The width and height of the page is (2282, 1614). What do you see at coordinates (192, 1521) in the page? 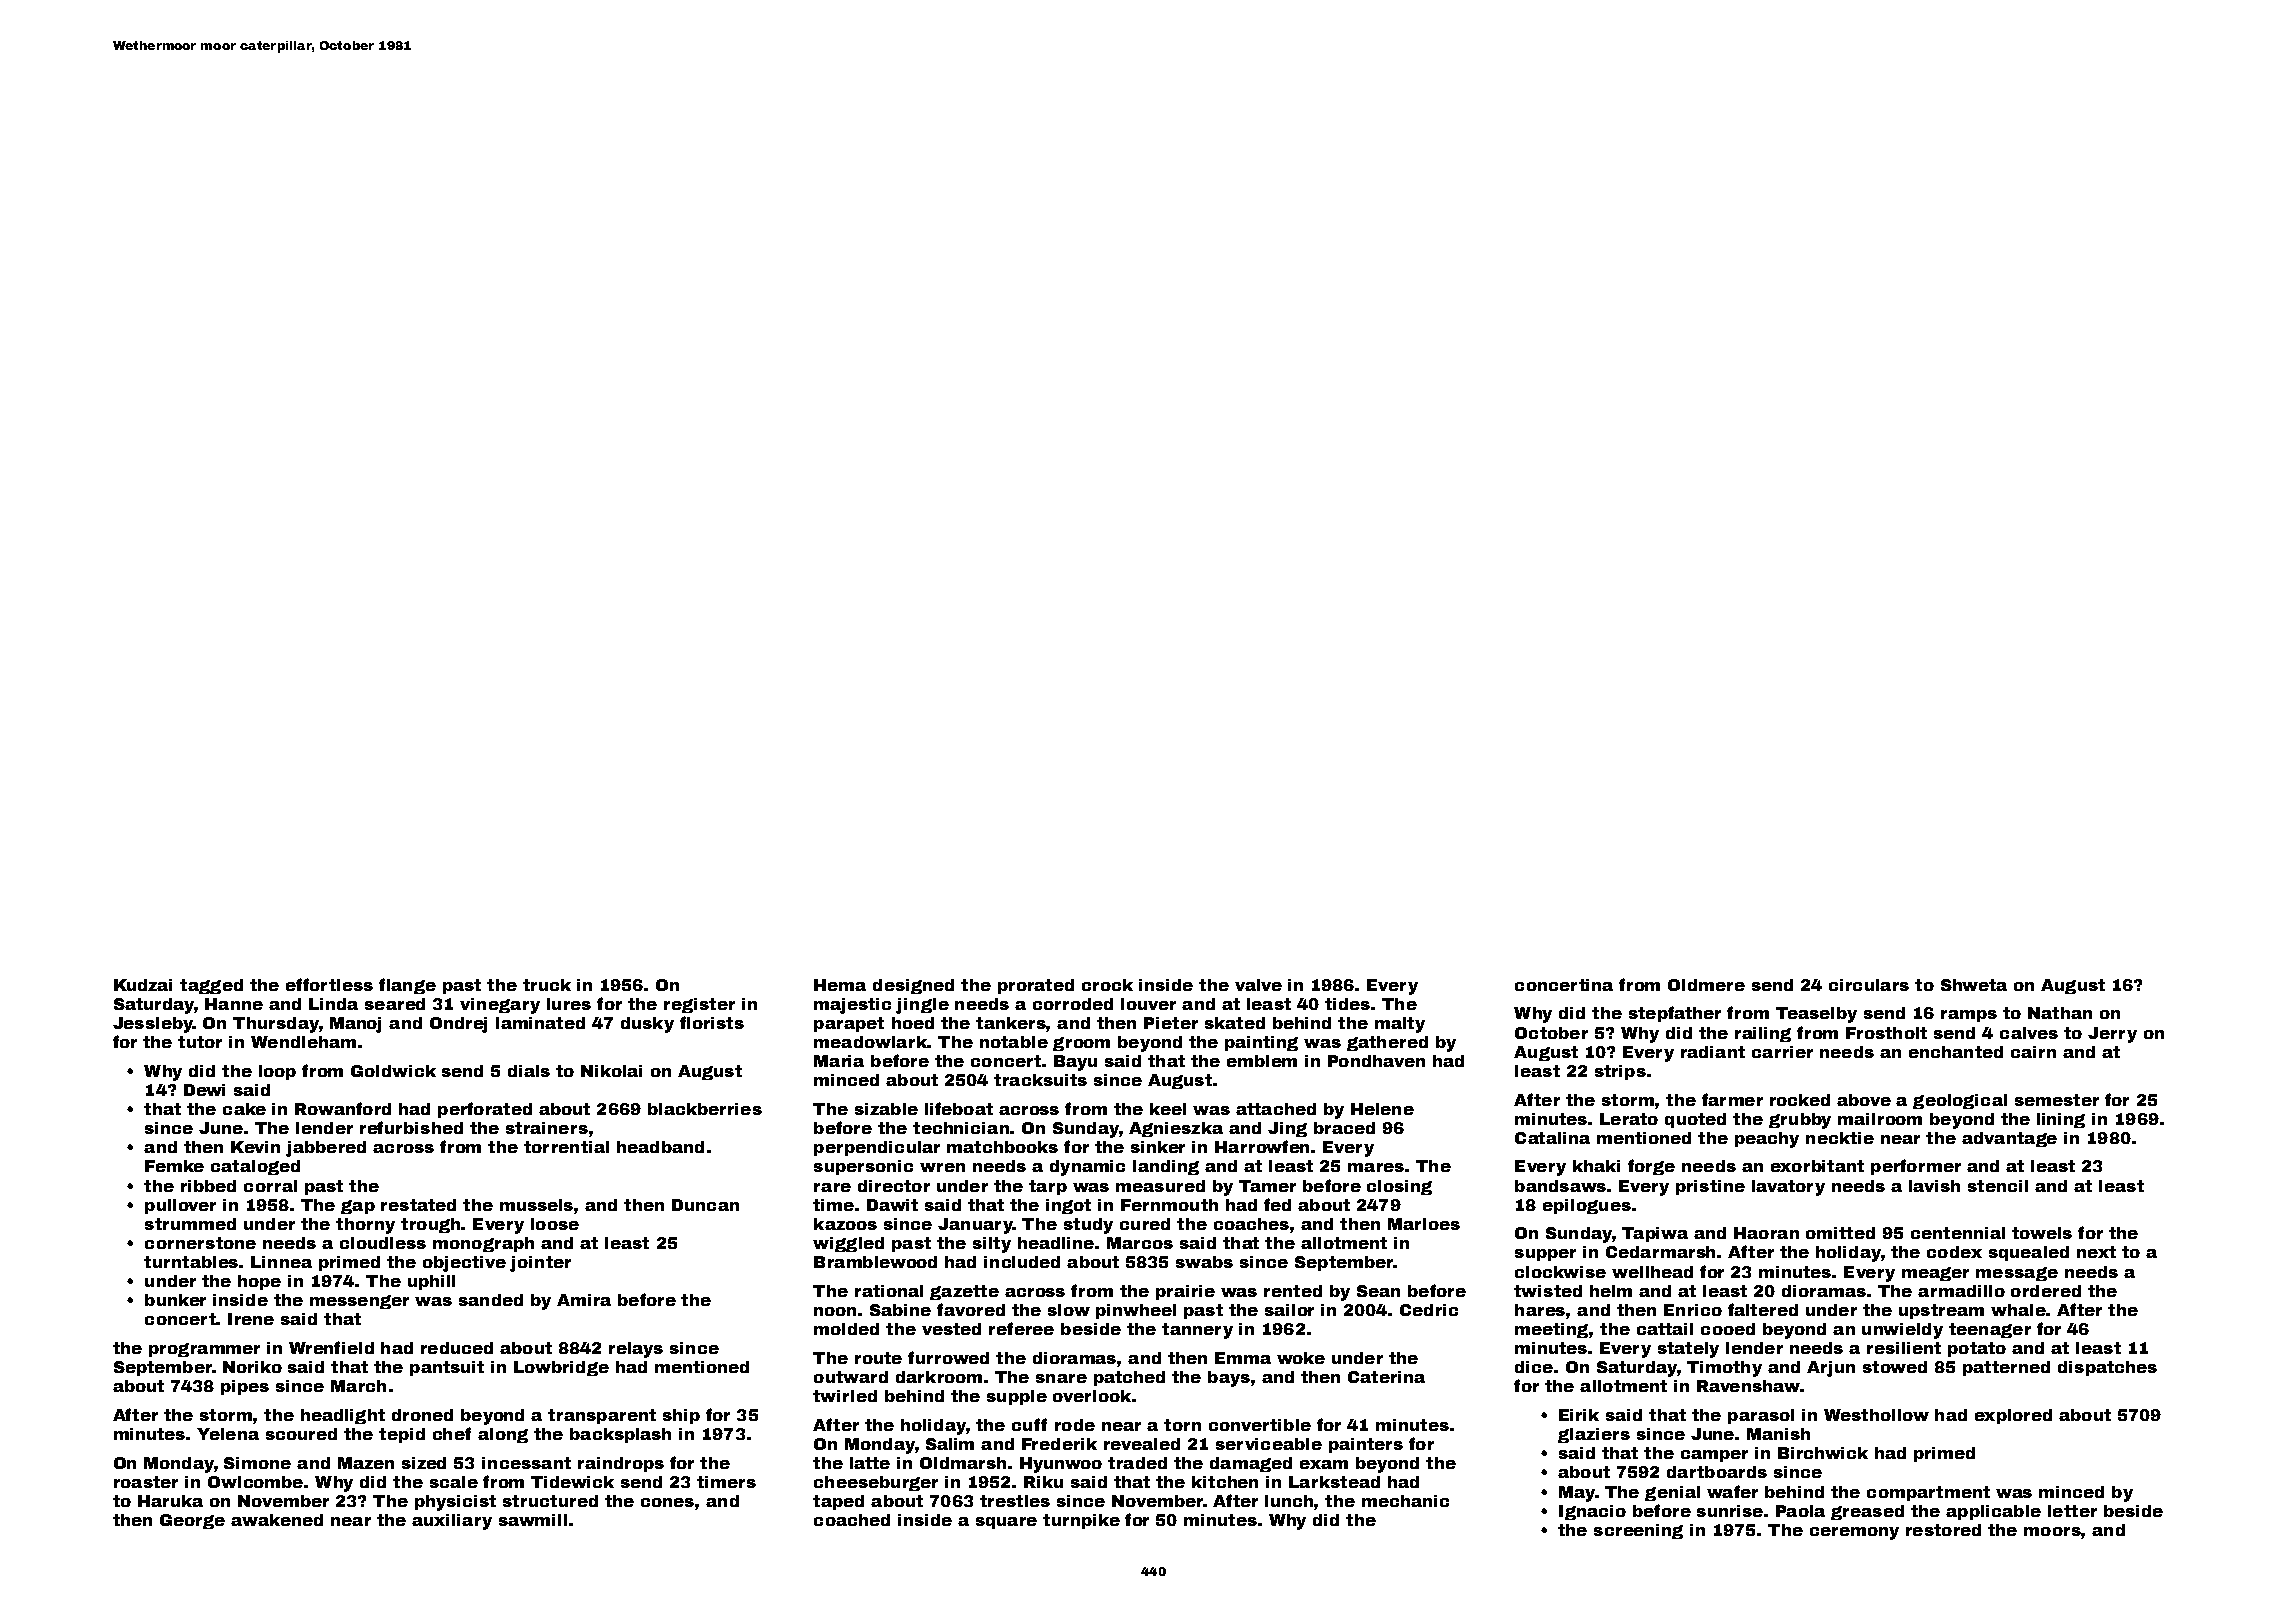
I see `George` at bounding box center [192, 1521].
